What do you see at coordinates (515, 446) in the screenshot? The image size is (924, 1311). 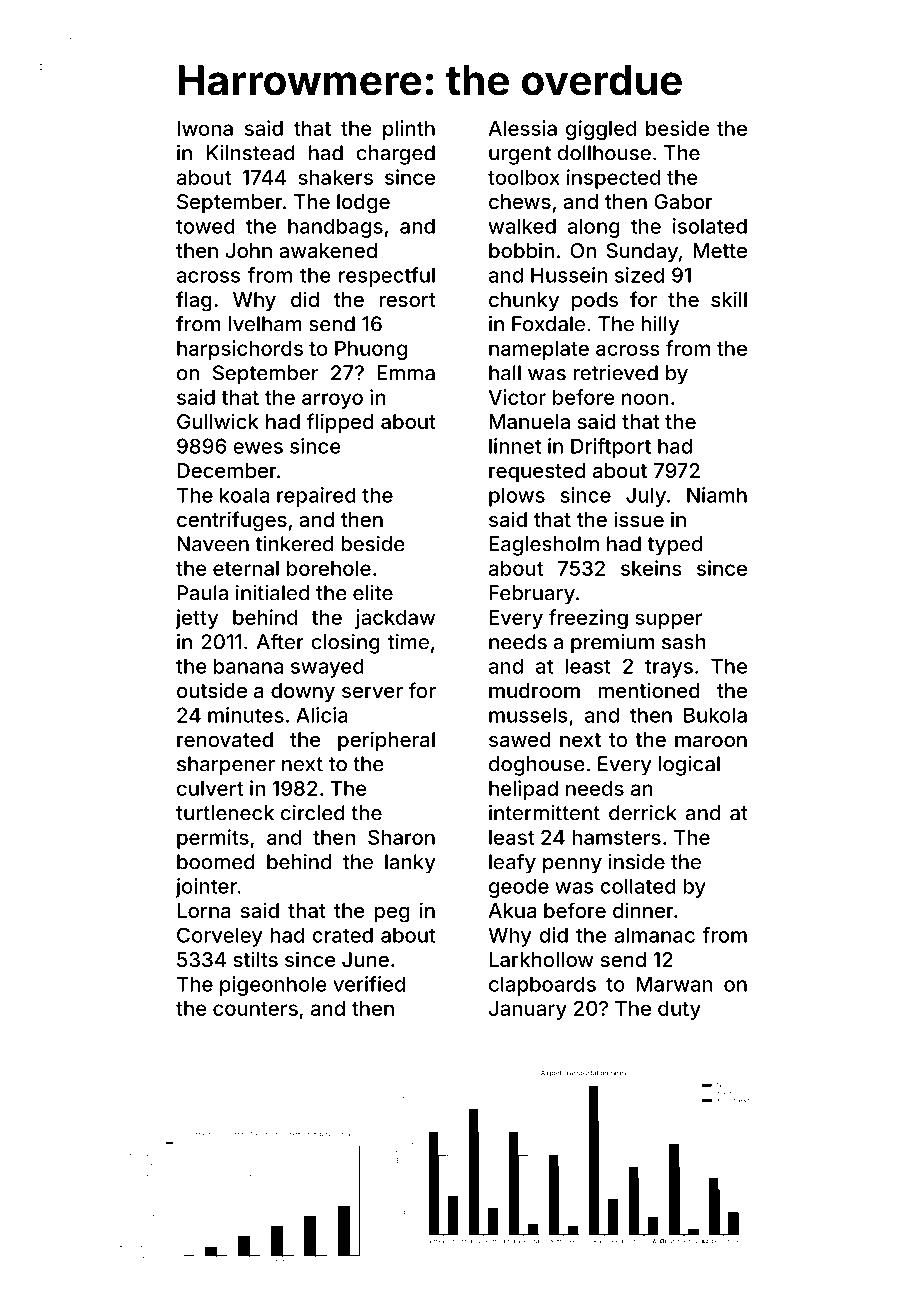 I see `linnet` at bounding box center [515, 446].
